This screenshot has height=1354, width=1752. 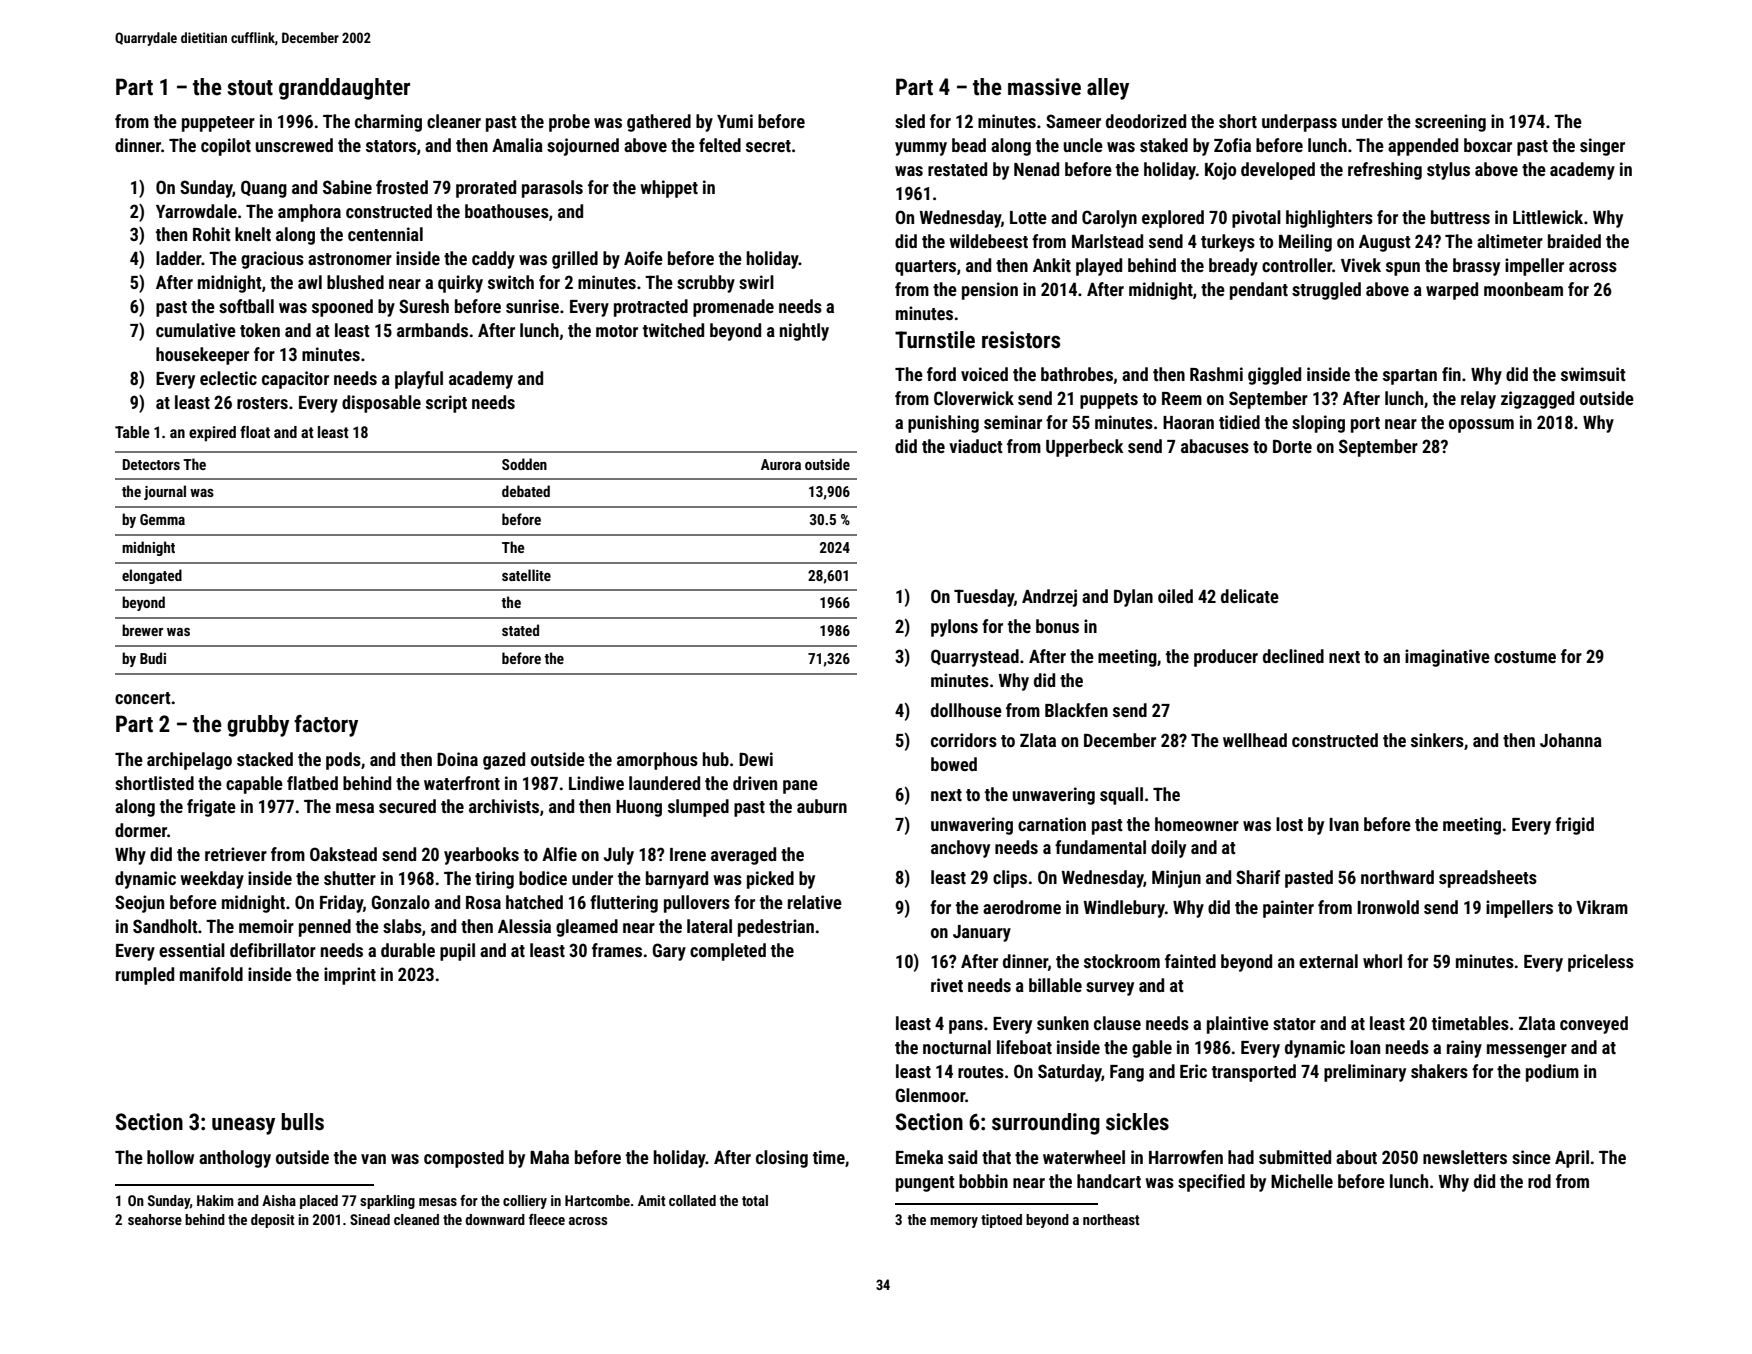 What do you see at coordinates (1344, 824) in the screenshot?
I see `Ivan` at bounding box center [1344, 824].
